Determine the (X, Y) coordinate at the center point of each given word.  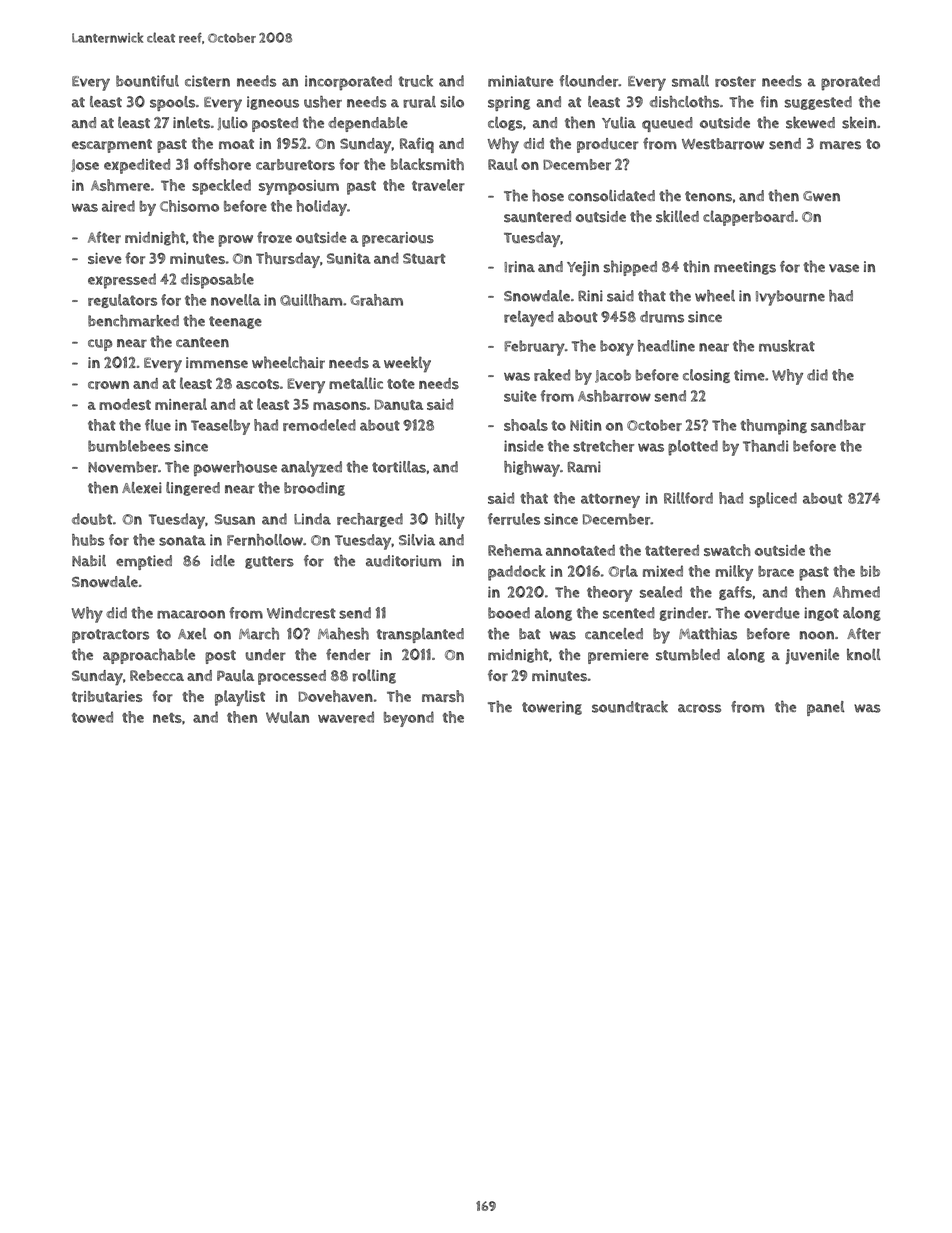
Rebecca (157, 675)
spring (509, 103)
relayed (529, 319)
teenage (235, 322)
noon (817, 635)
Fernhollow (265, 540)
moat (236, 144)
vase (844, 268)
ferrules (514, 519)
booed (509, 613)
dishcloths (685, 102)
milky (734, 573)
